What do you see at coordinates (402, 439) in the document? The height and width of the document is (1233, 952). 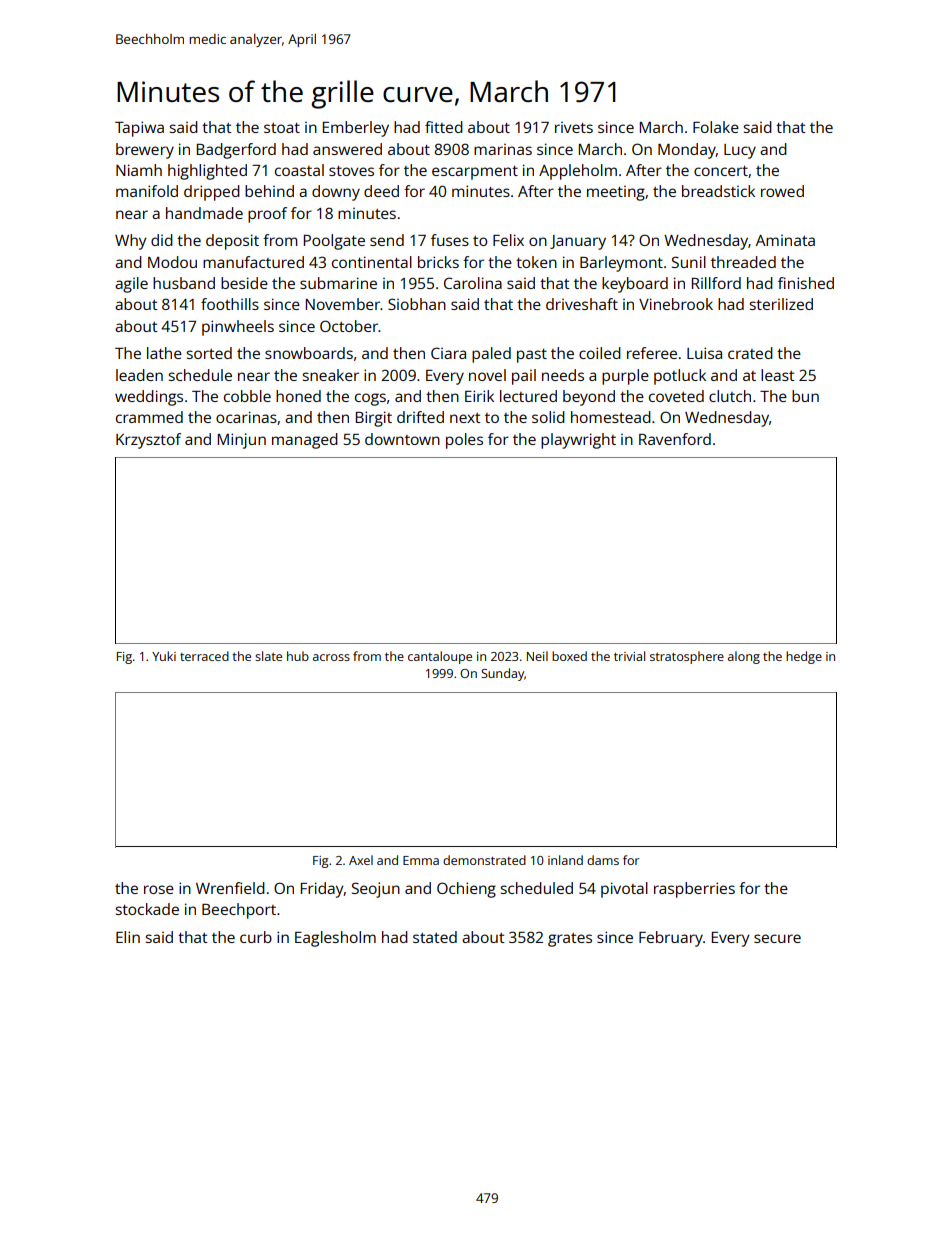 I see `downtown` at bounding box center [402, 439].
